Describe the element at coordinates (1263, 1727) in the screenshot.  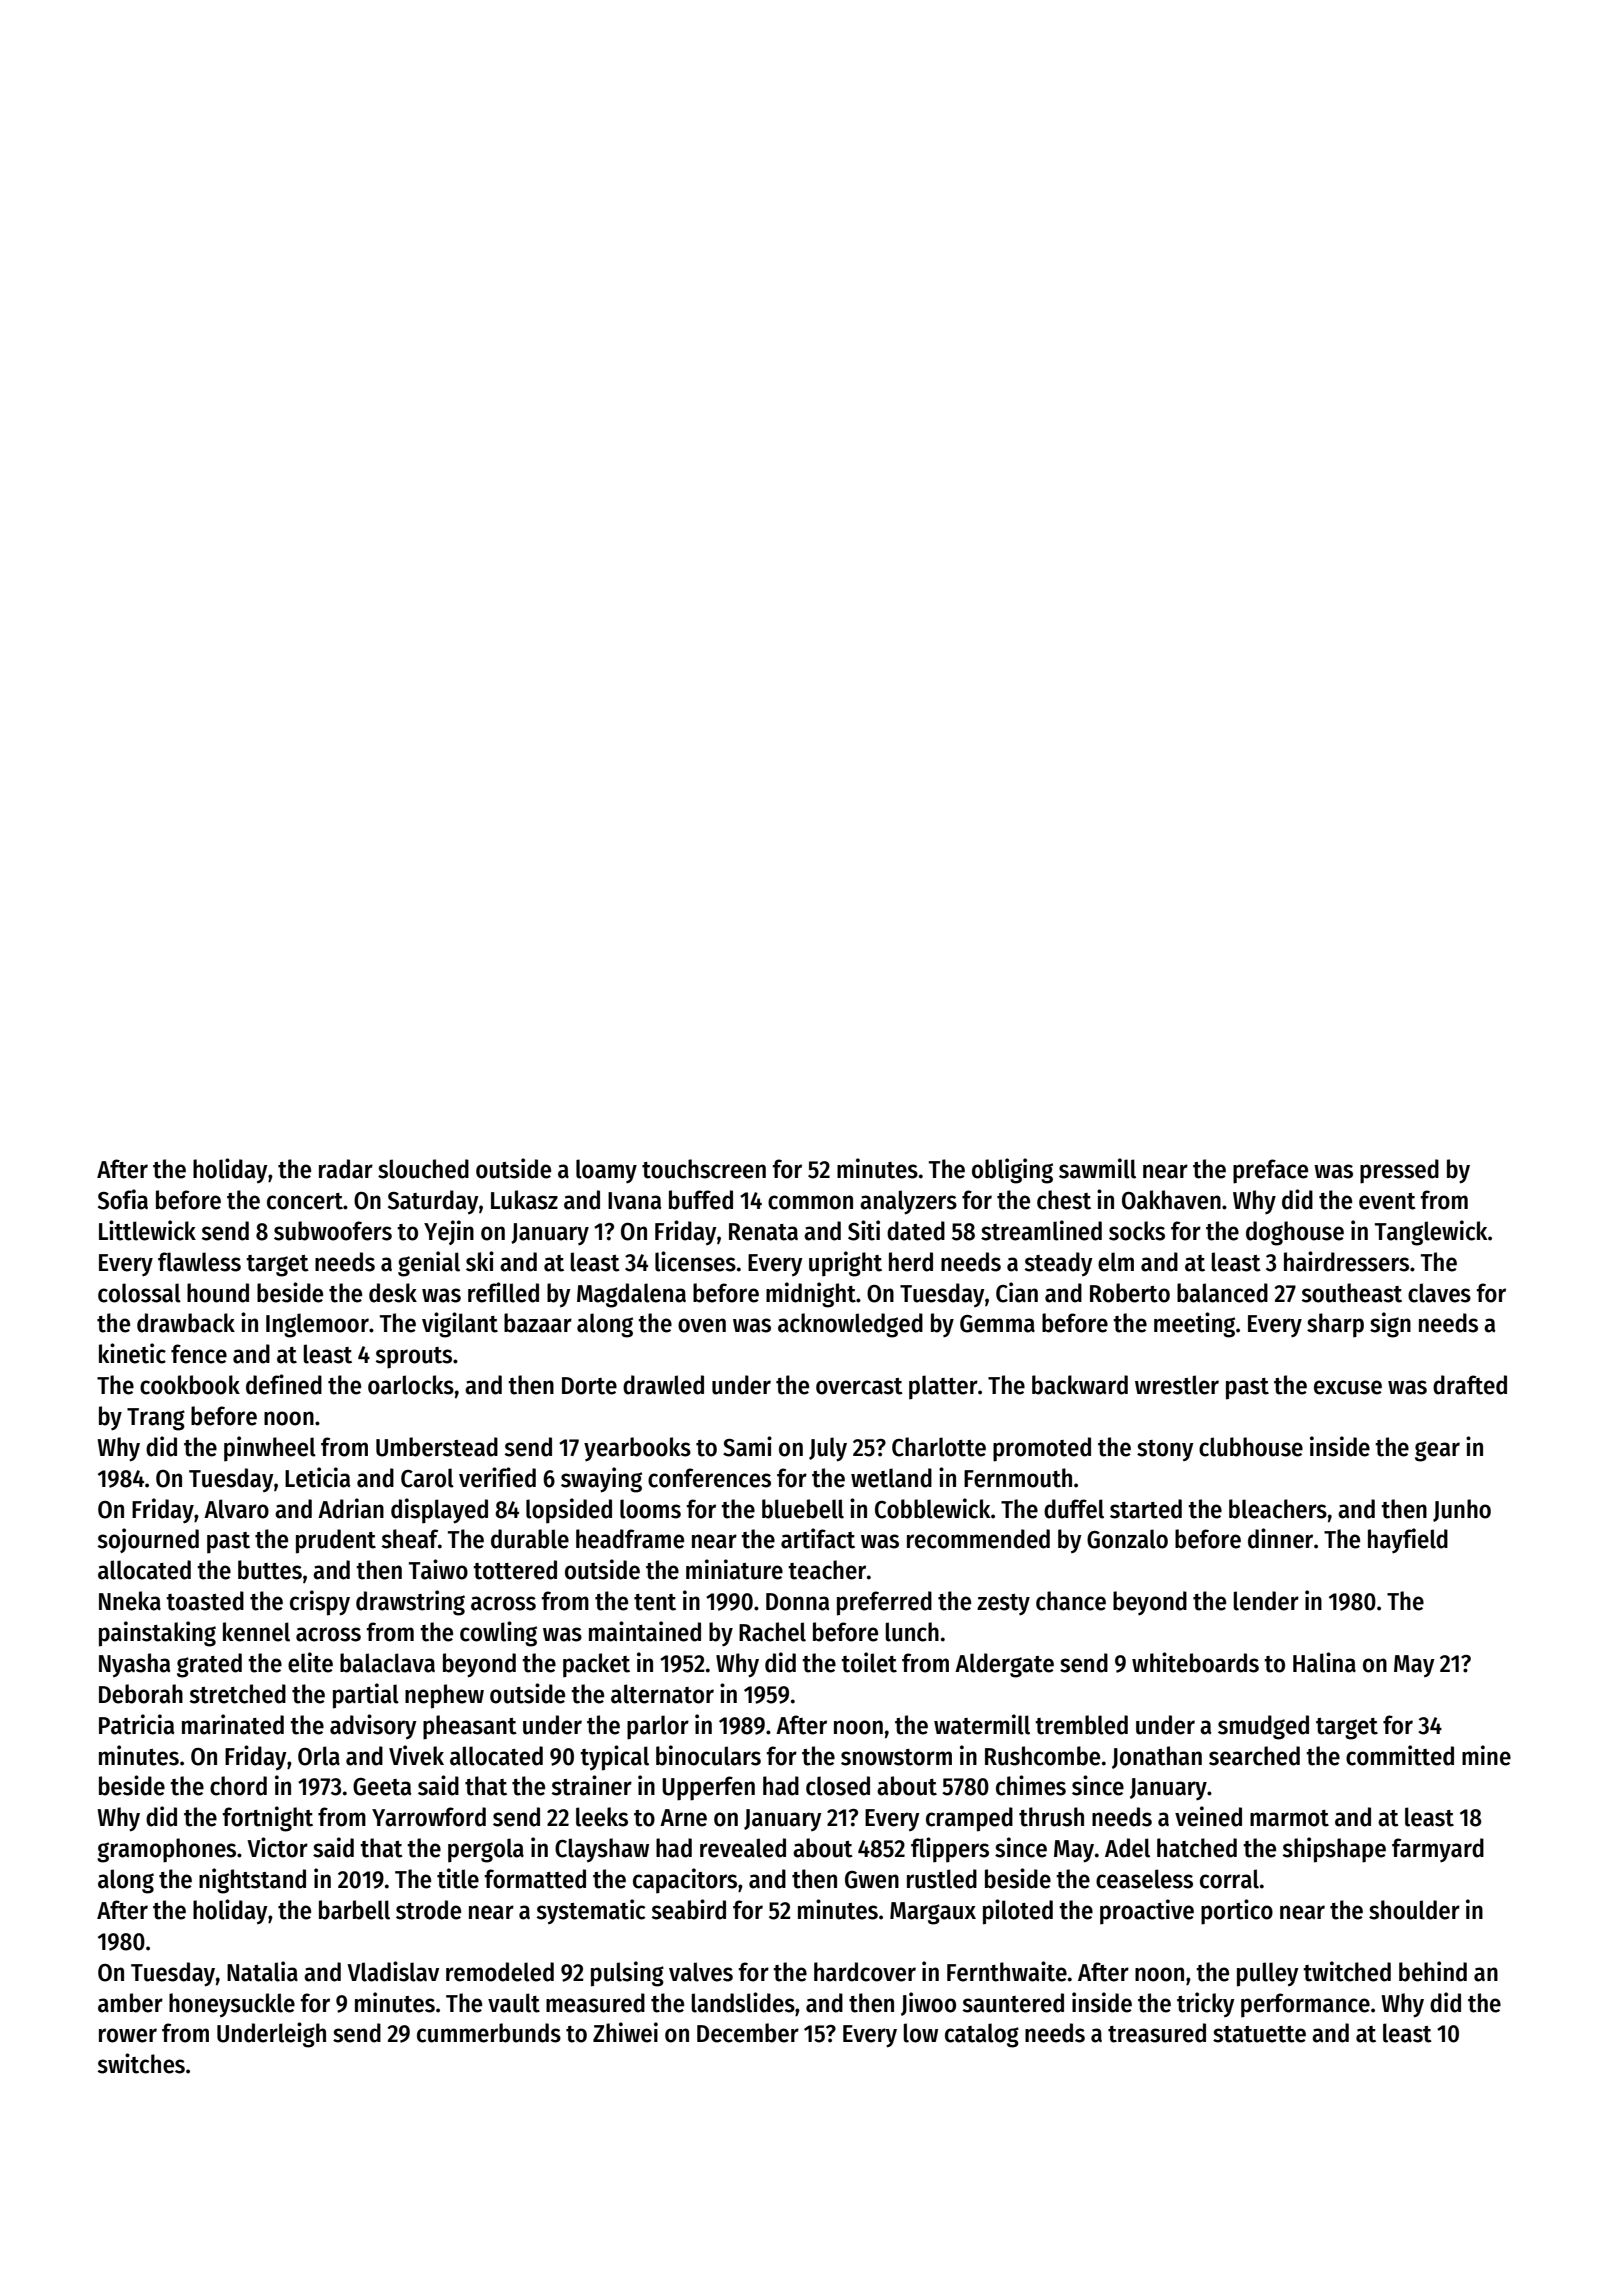
I see `smudged` at that location.
